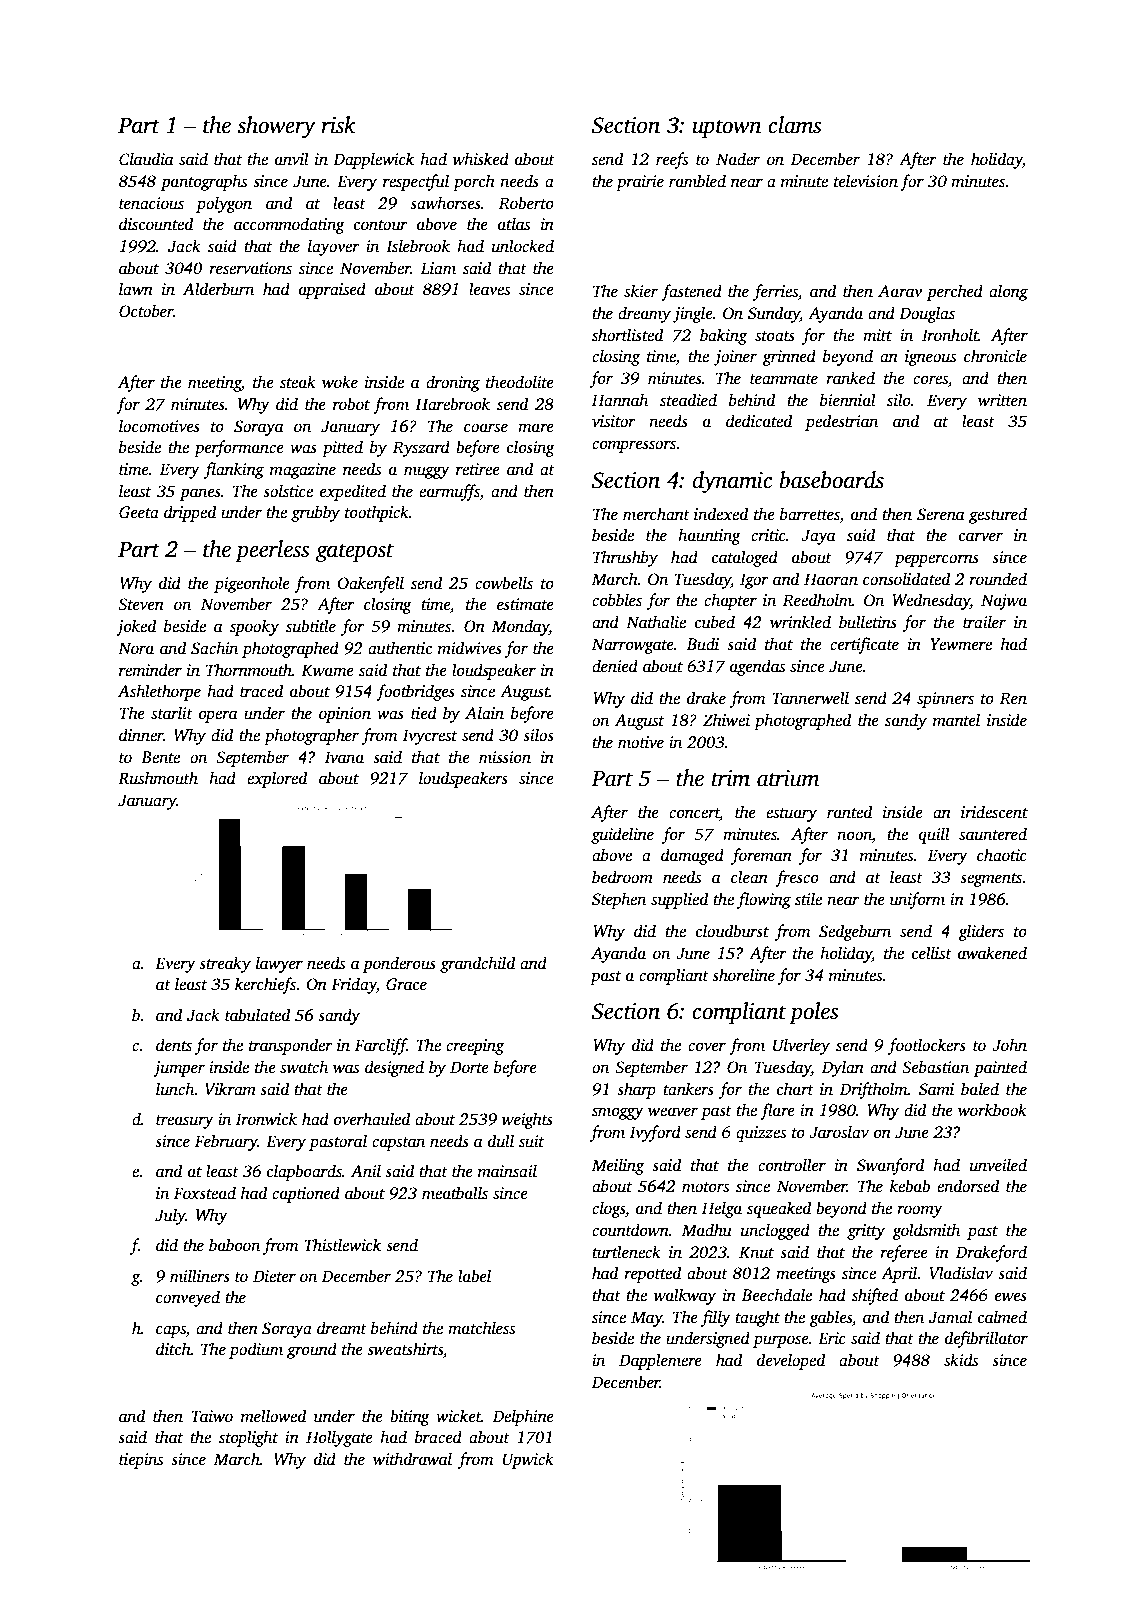  I want to click on stile, so click(808, 899).
